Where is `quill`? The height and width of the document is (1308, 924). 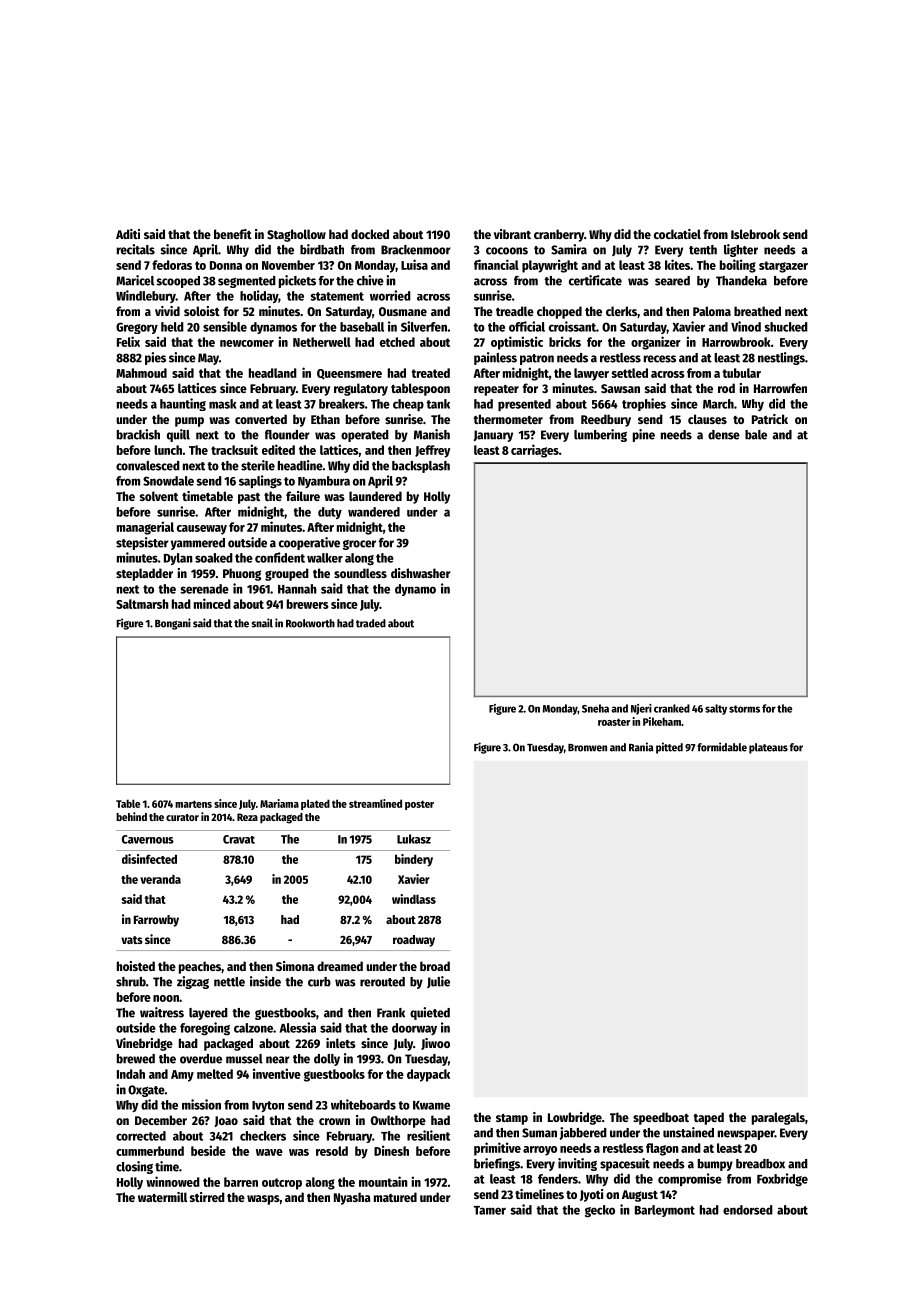
quill is located at coordinates (178, 435).
